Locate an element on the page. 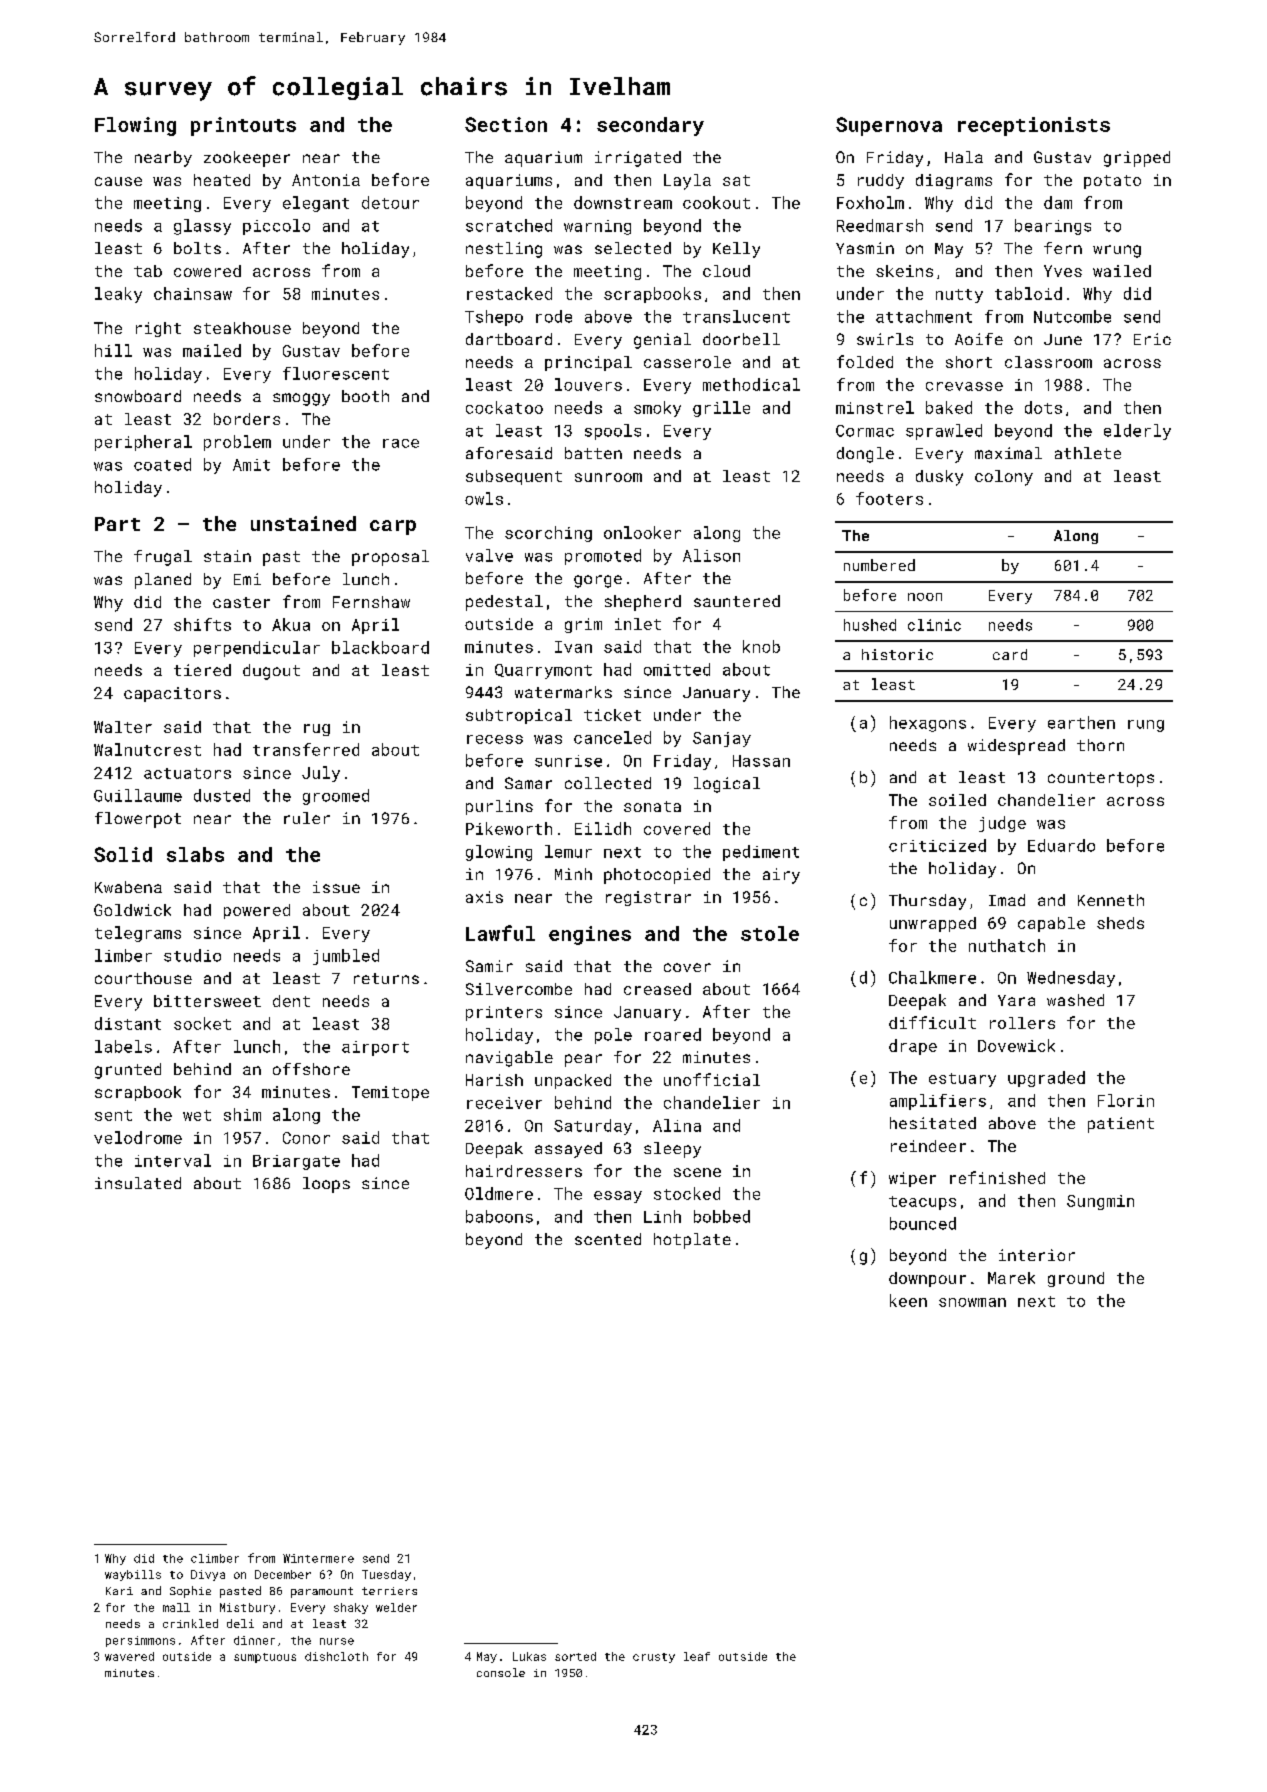  Sungmin is located at coordinates (1100, 1202).
